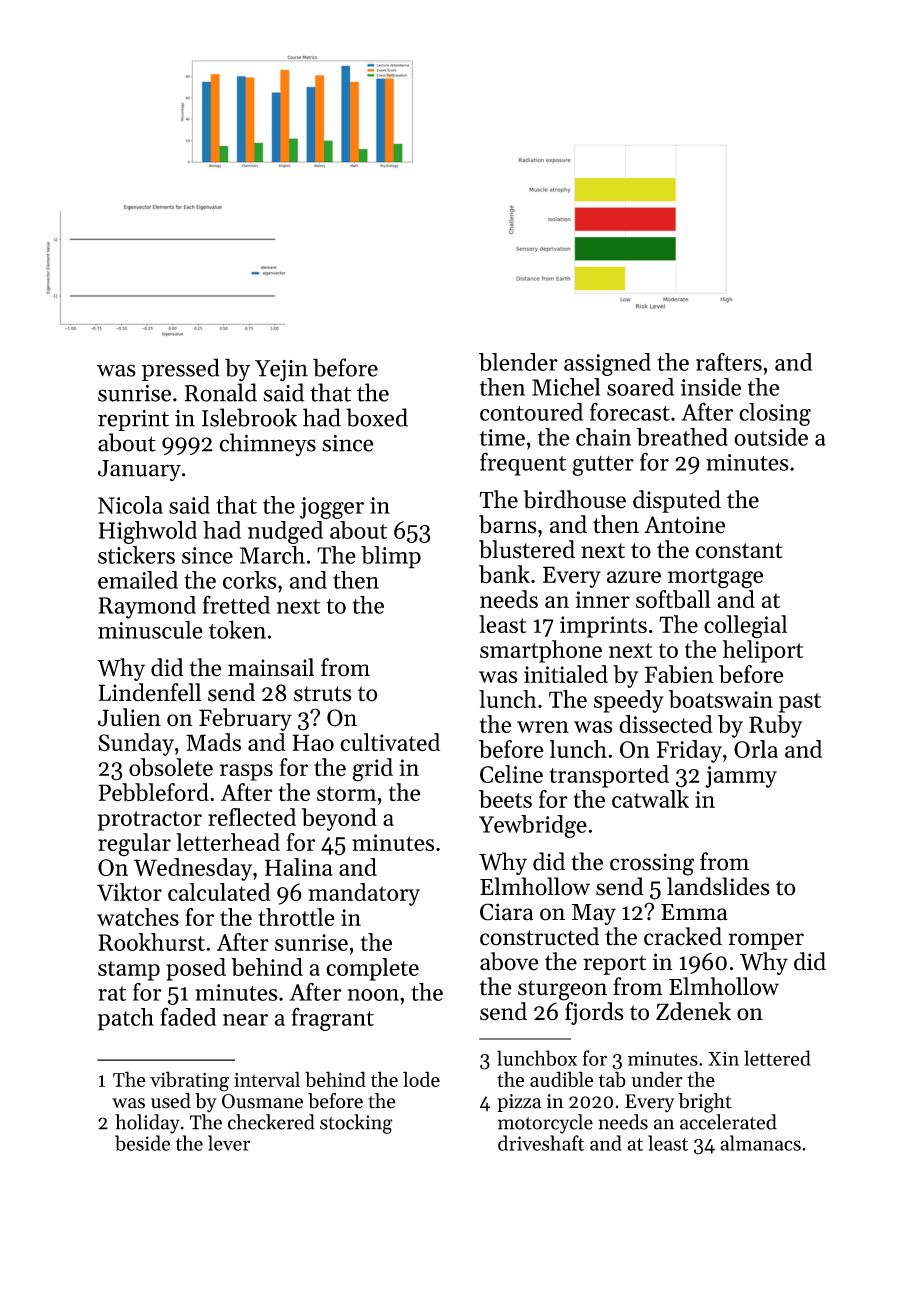  I want to click on reflected, so click(252, 817).
